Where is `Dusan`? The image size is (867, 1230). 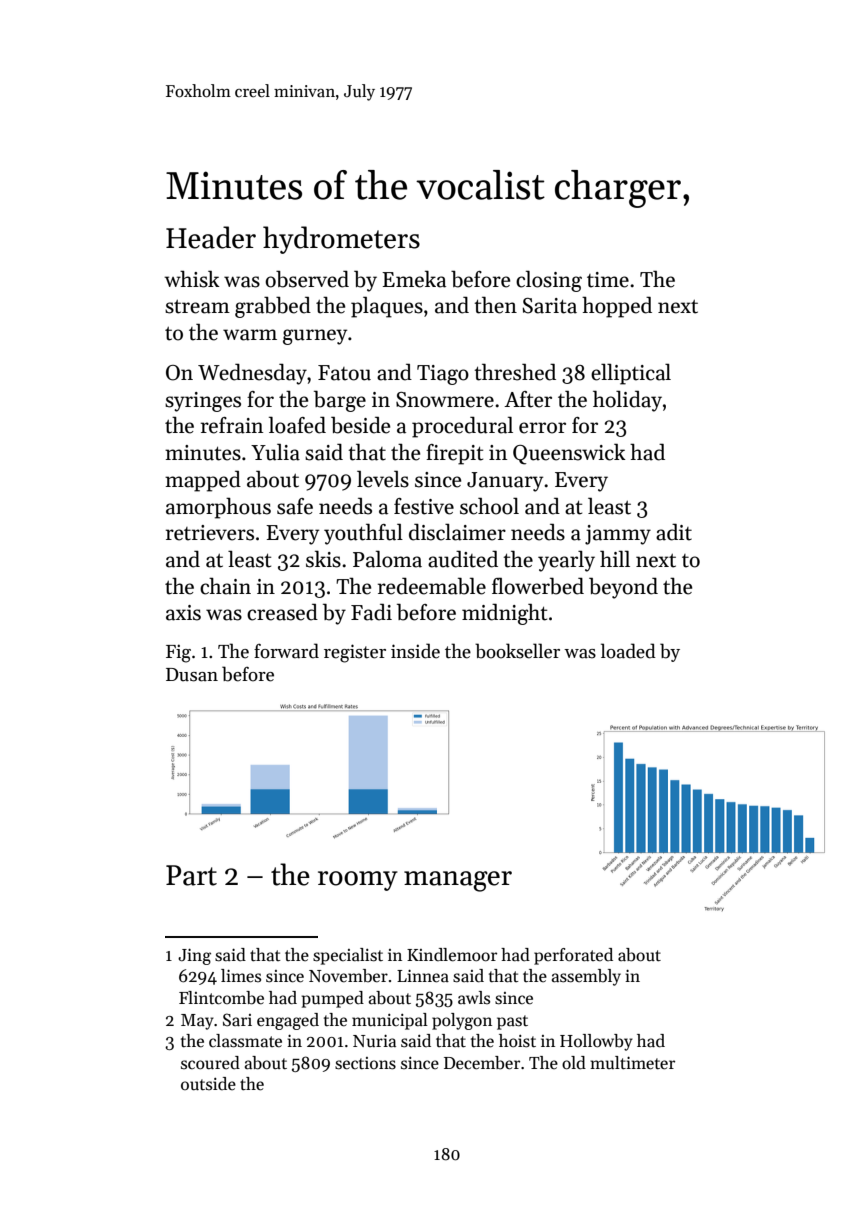 Dusan is located at coordinates (192, 675).
